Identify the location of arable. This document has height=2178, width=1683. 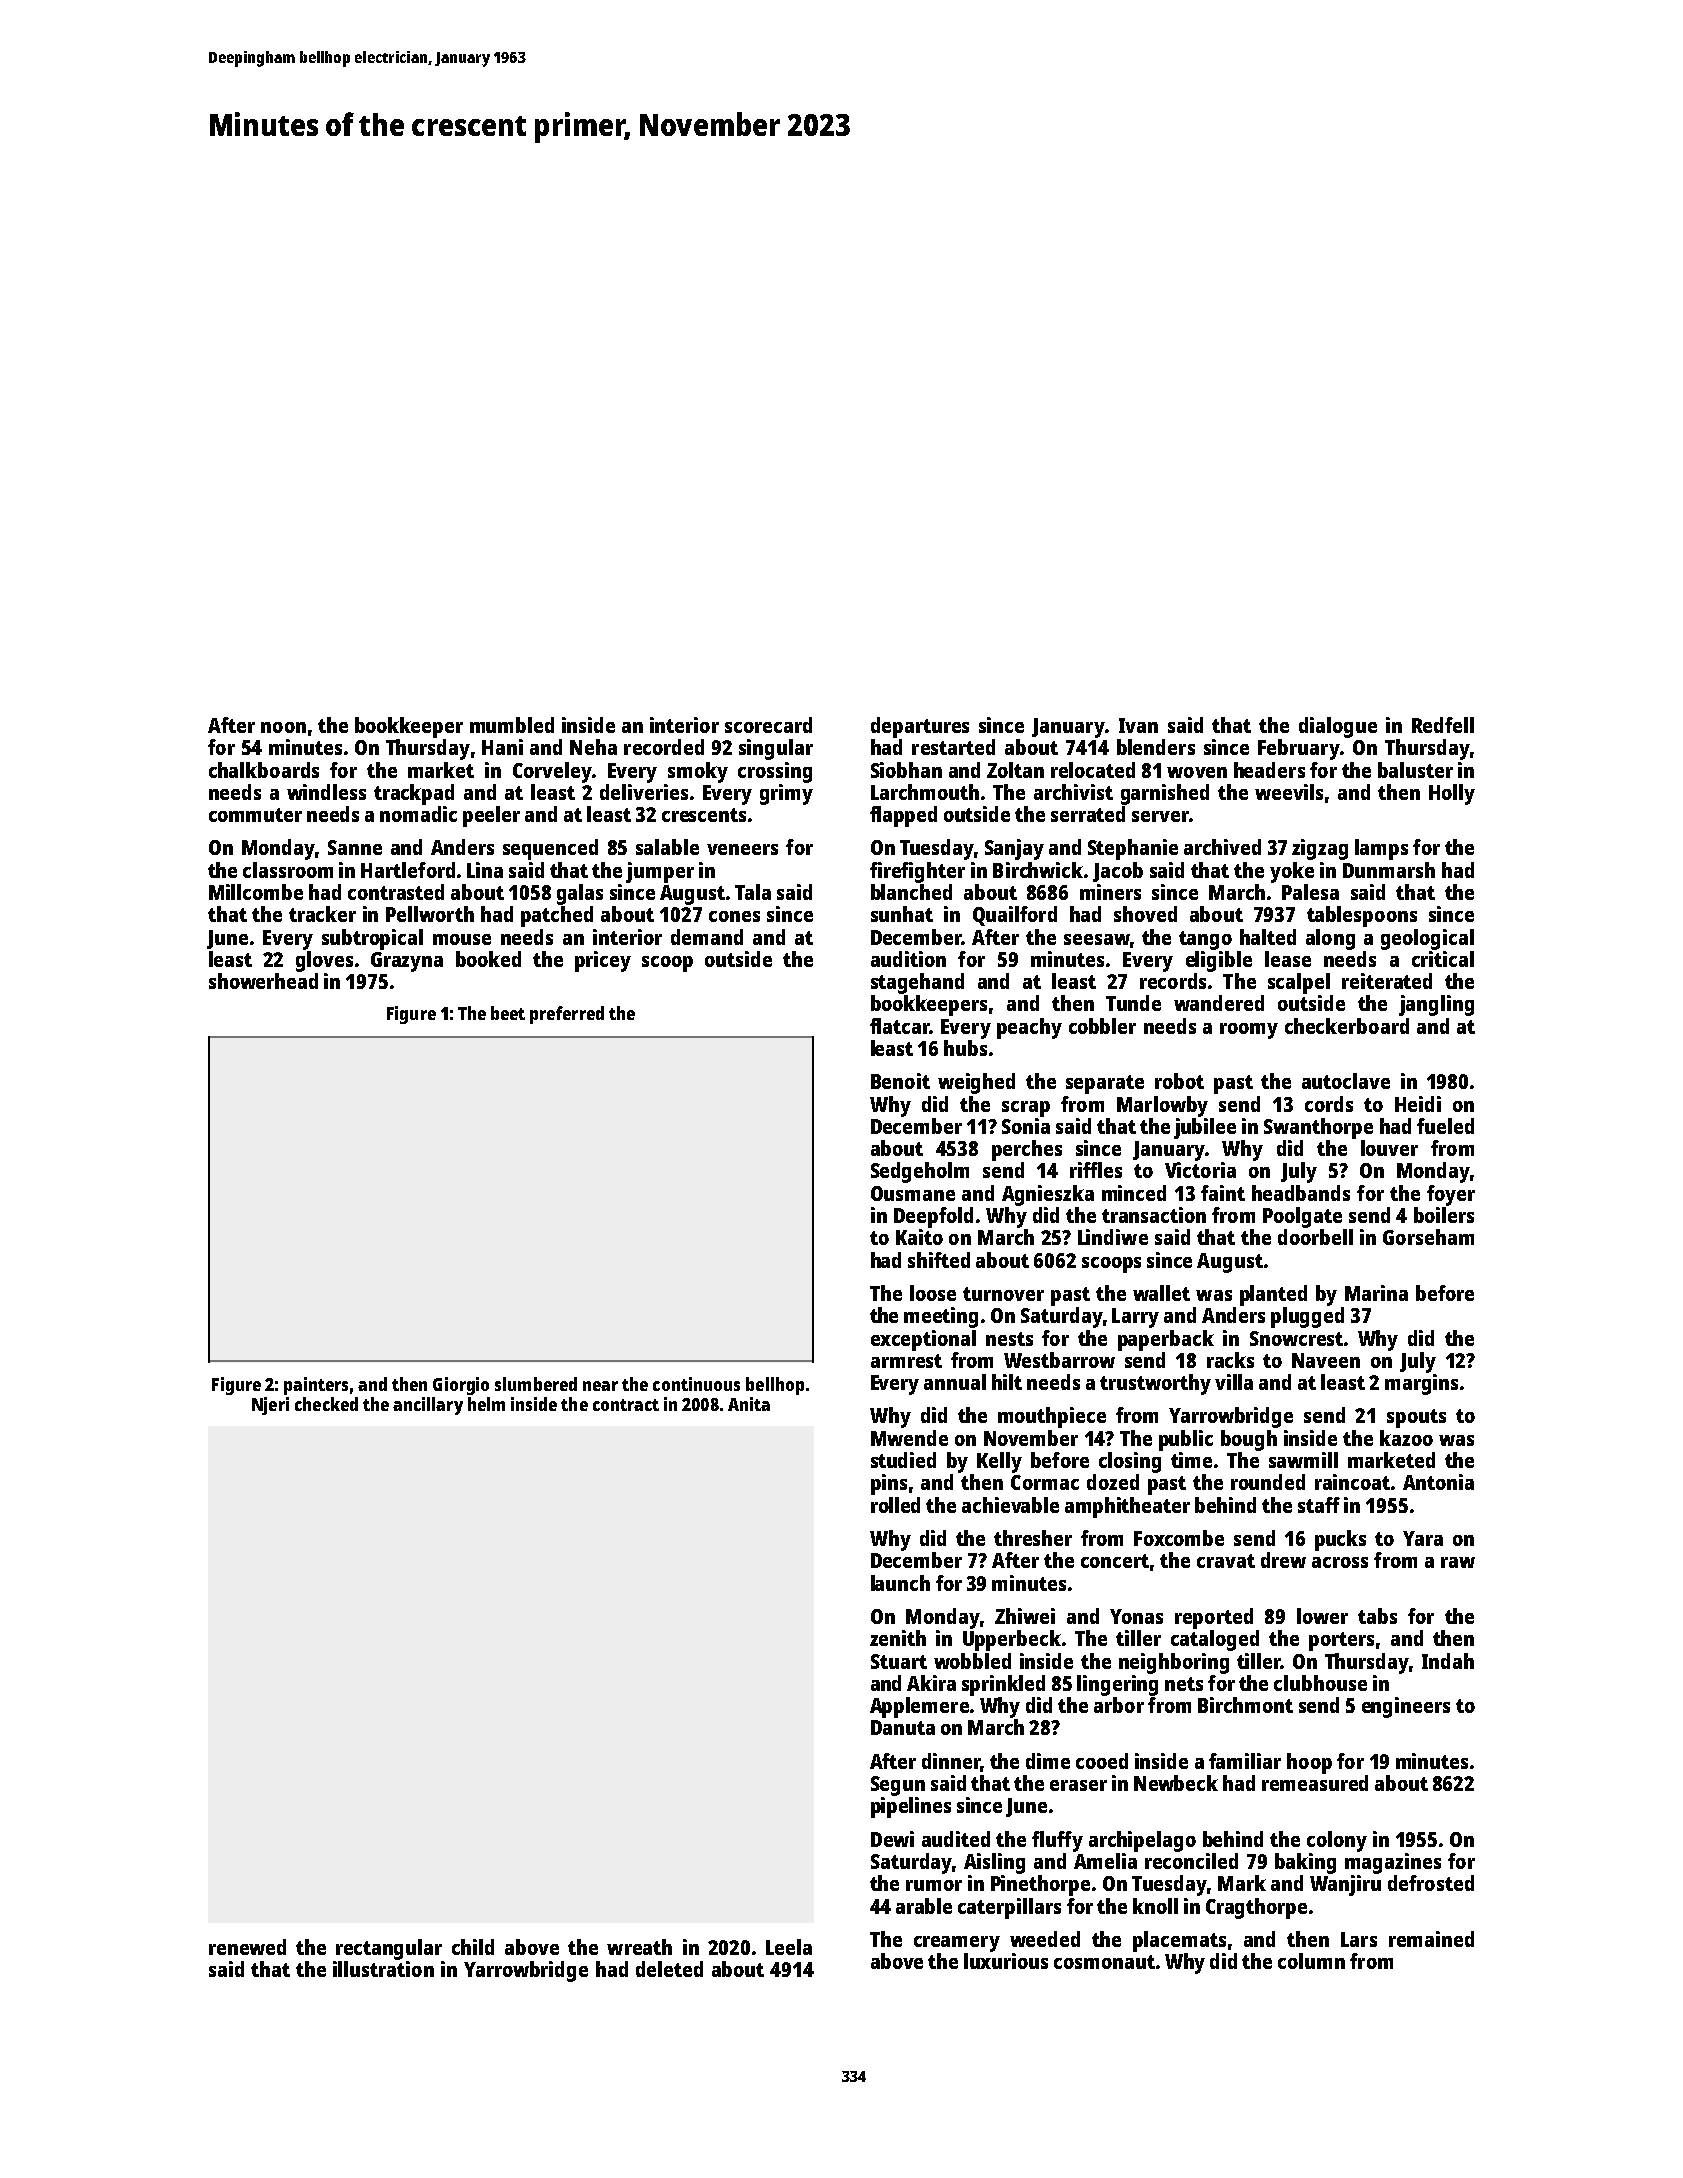
(924, 1906).
